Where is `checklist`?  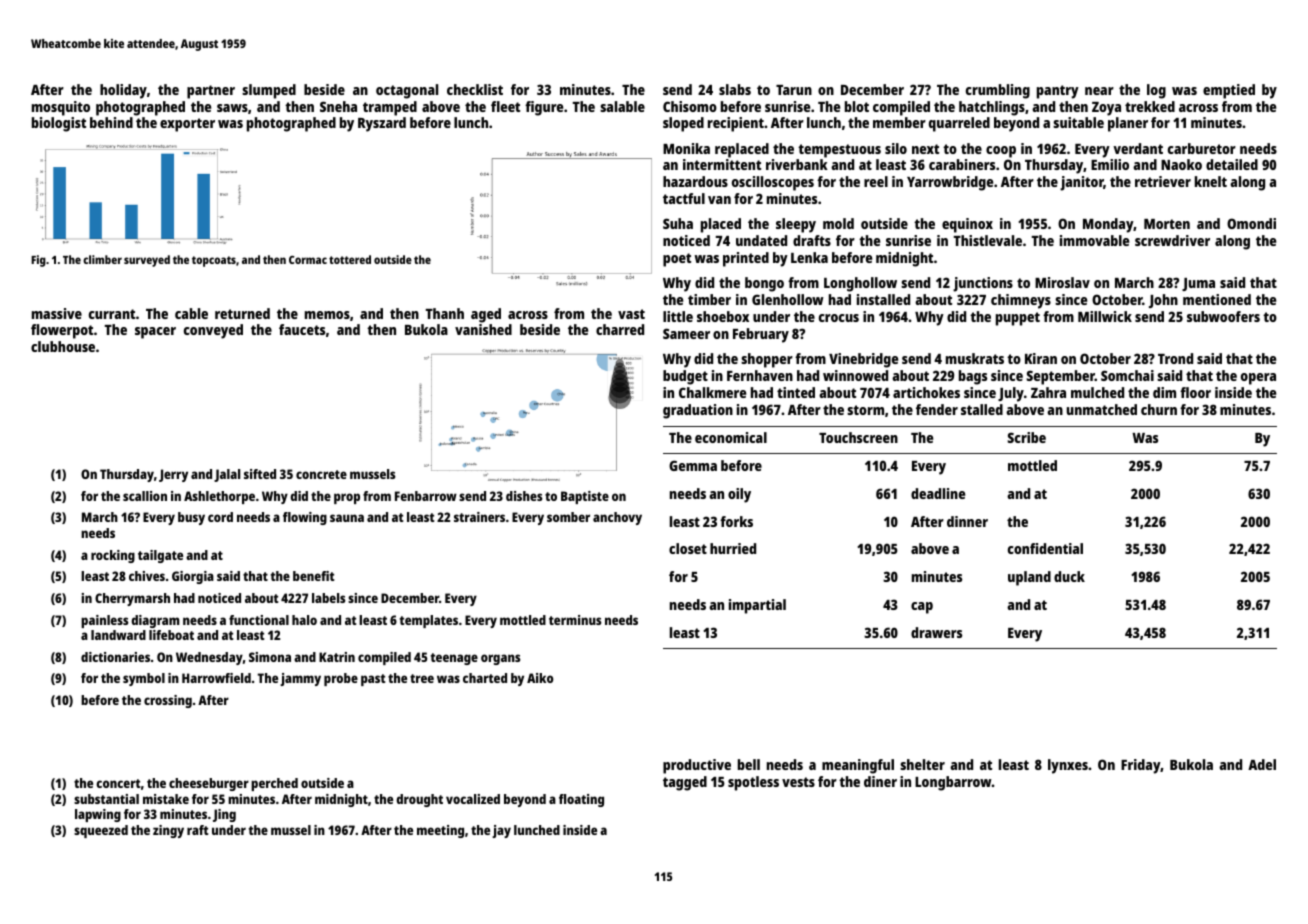 checklist is located at coordinates (475, 89).
